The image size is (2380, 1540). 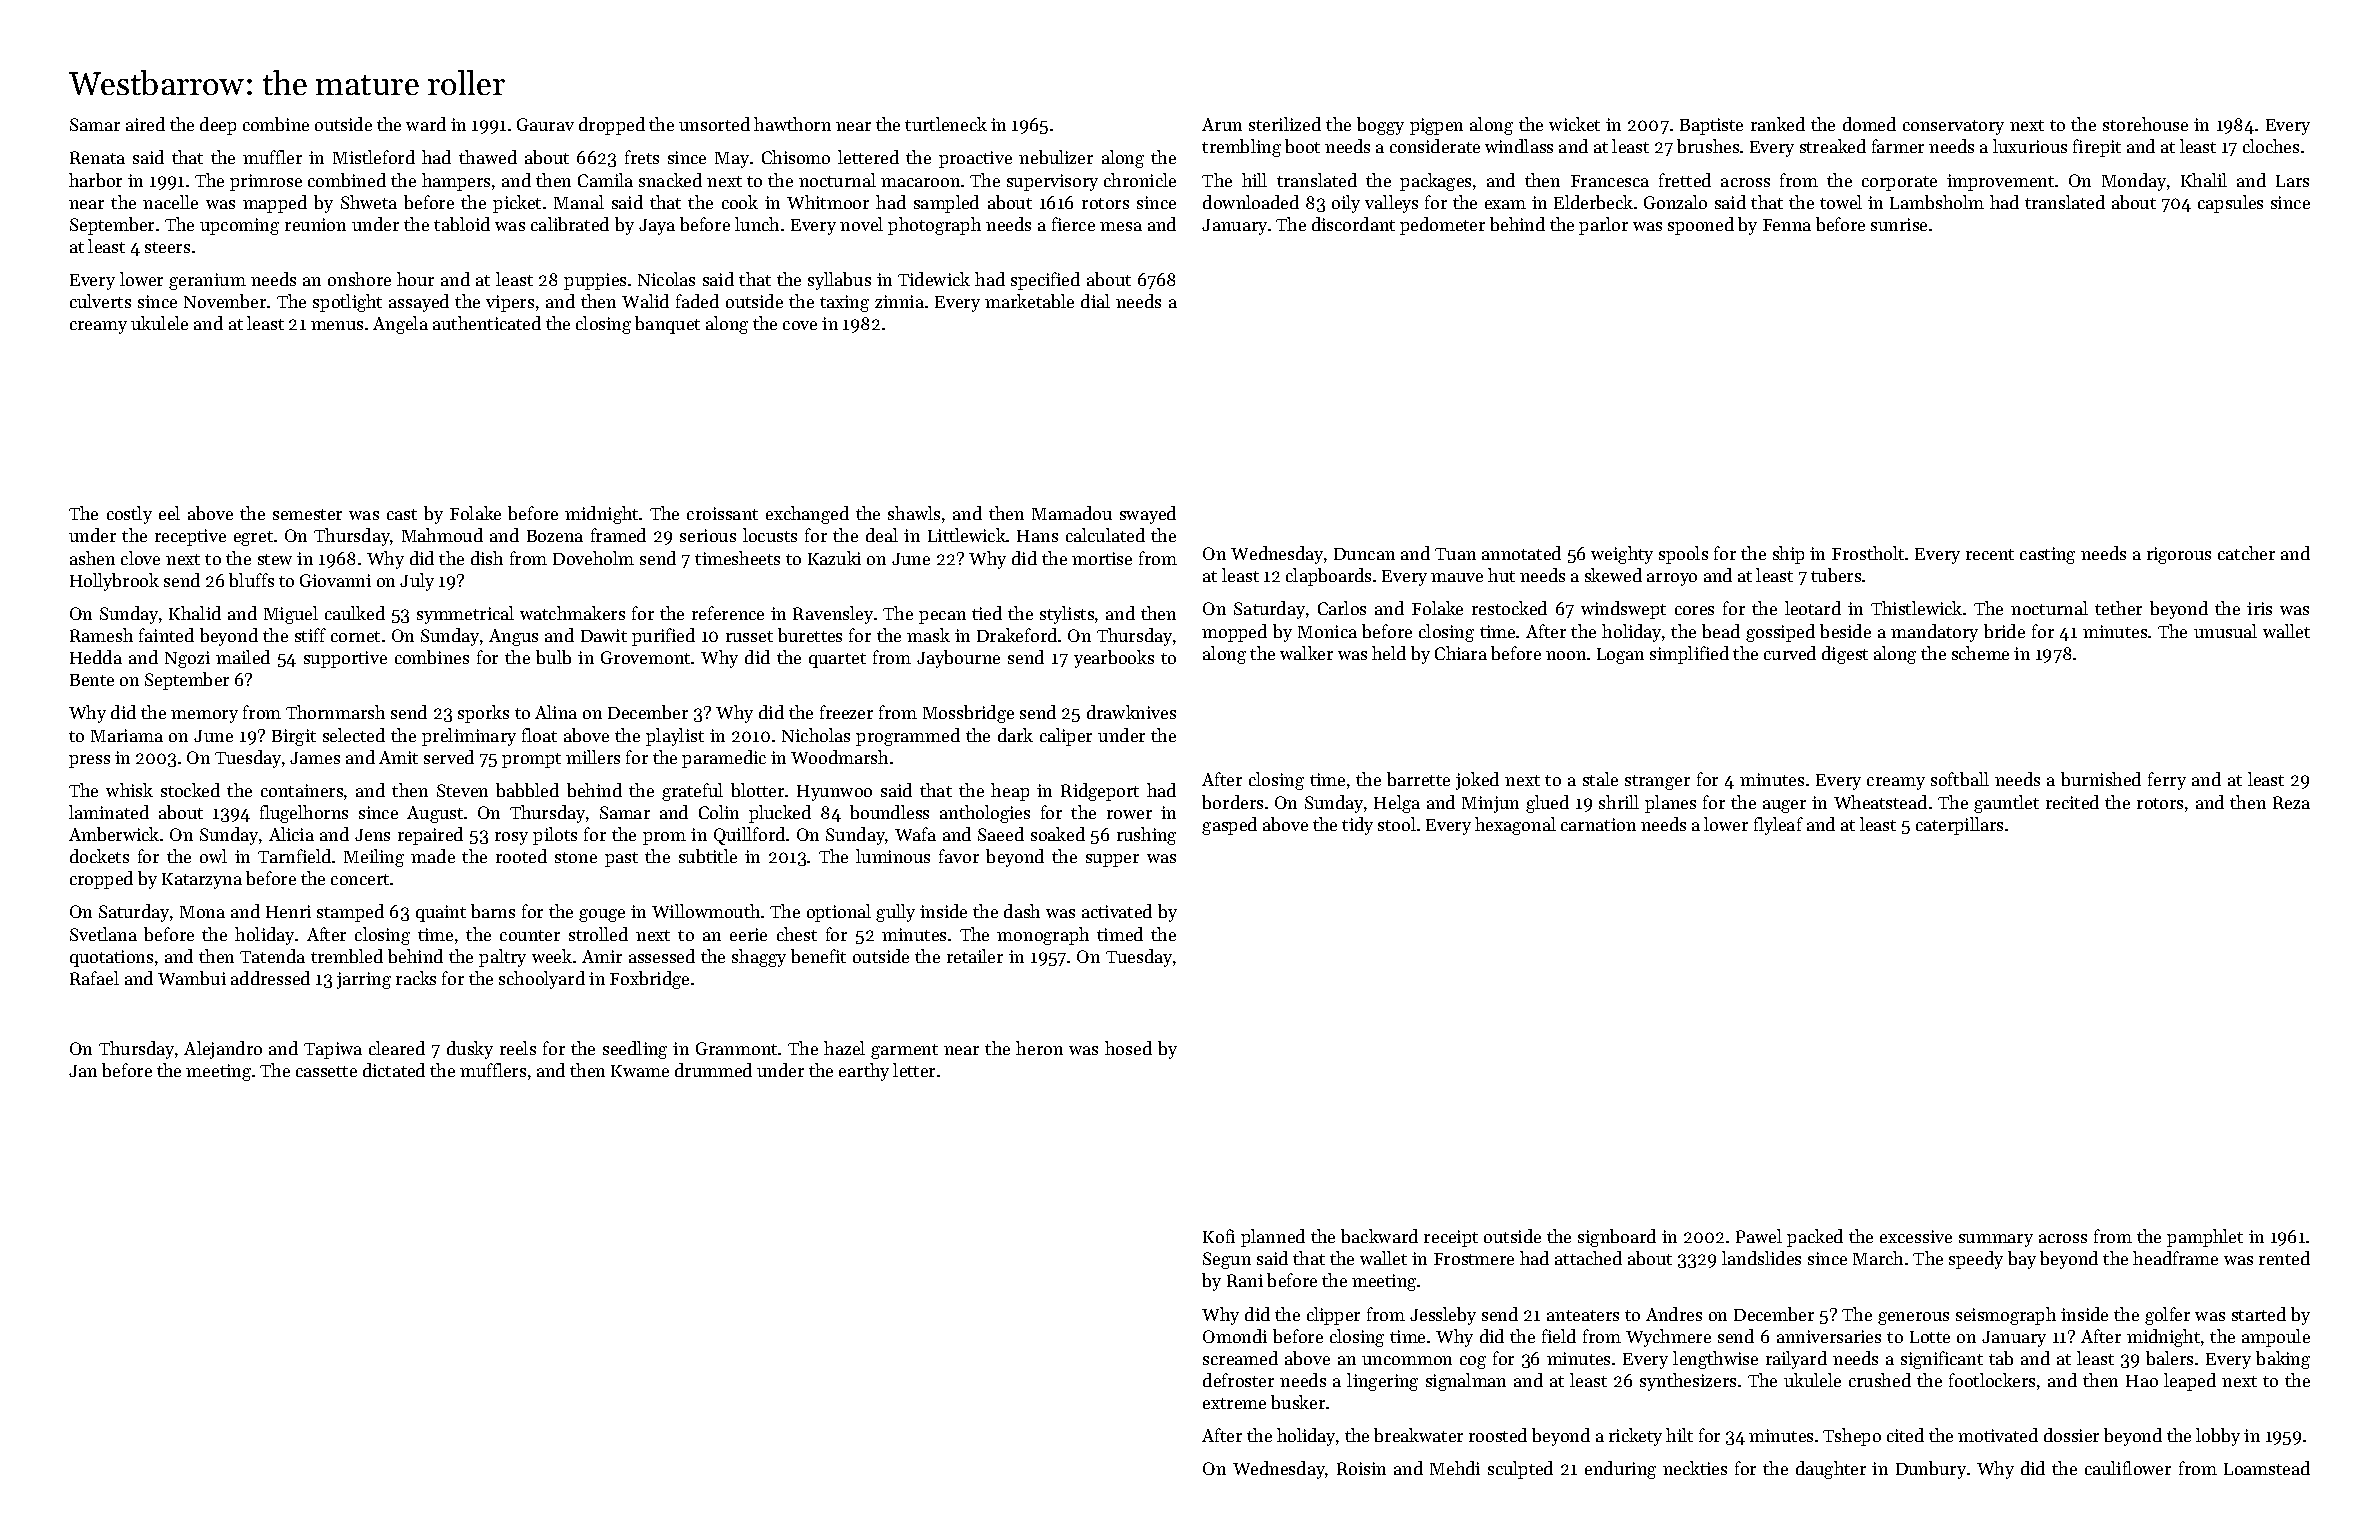 I want to click on ferry, so click(x=2167, y=781).
